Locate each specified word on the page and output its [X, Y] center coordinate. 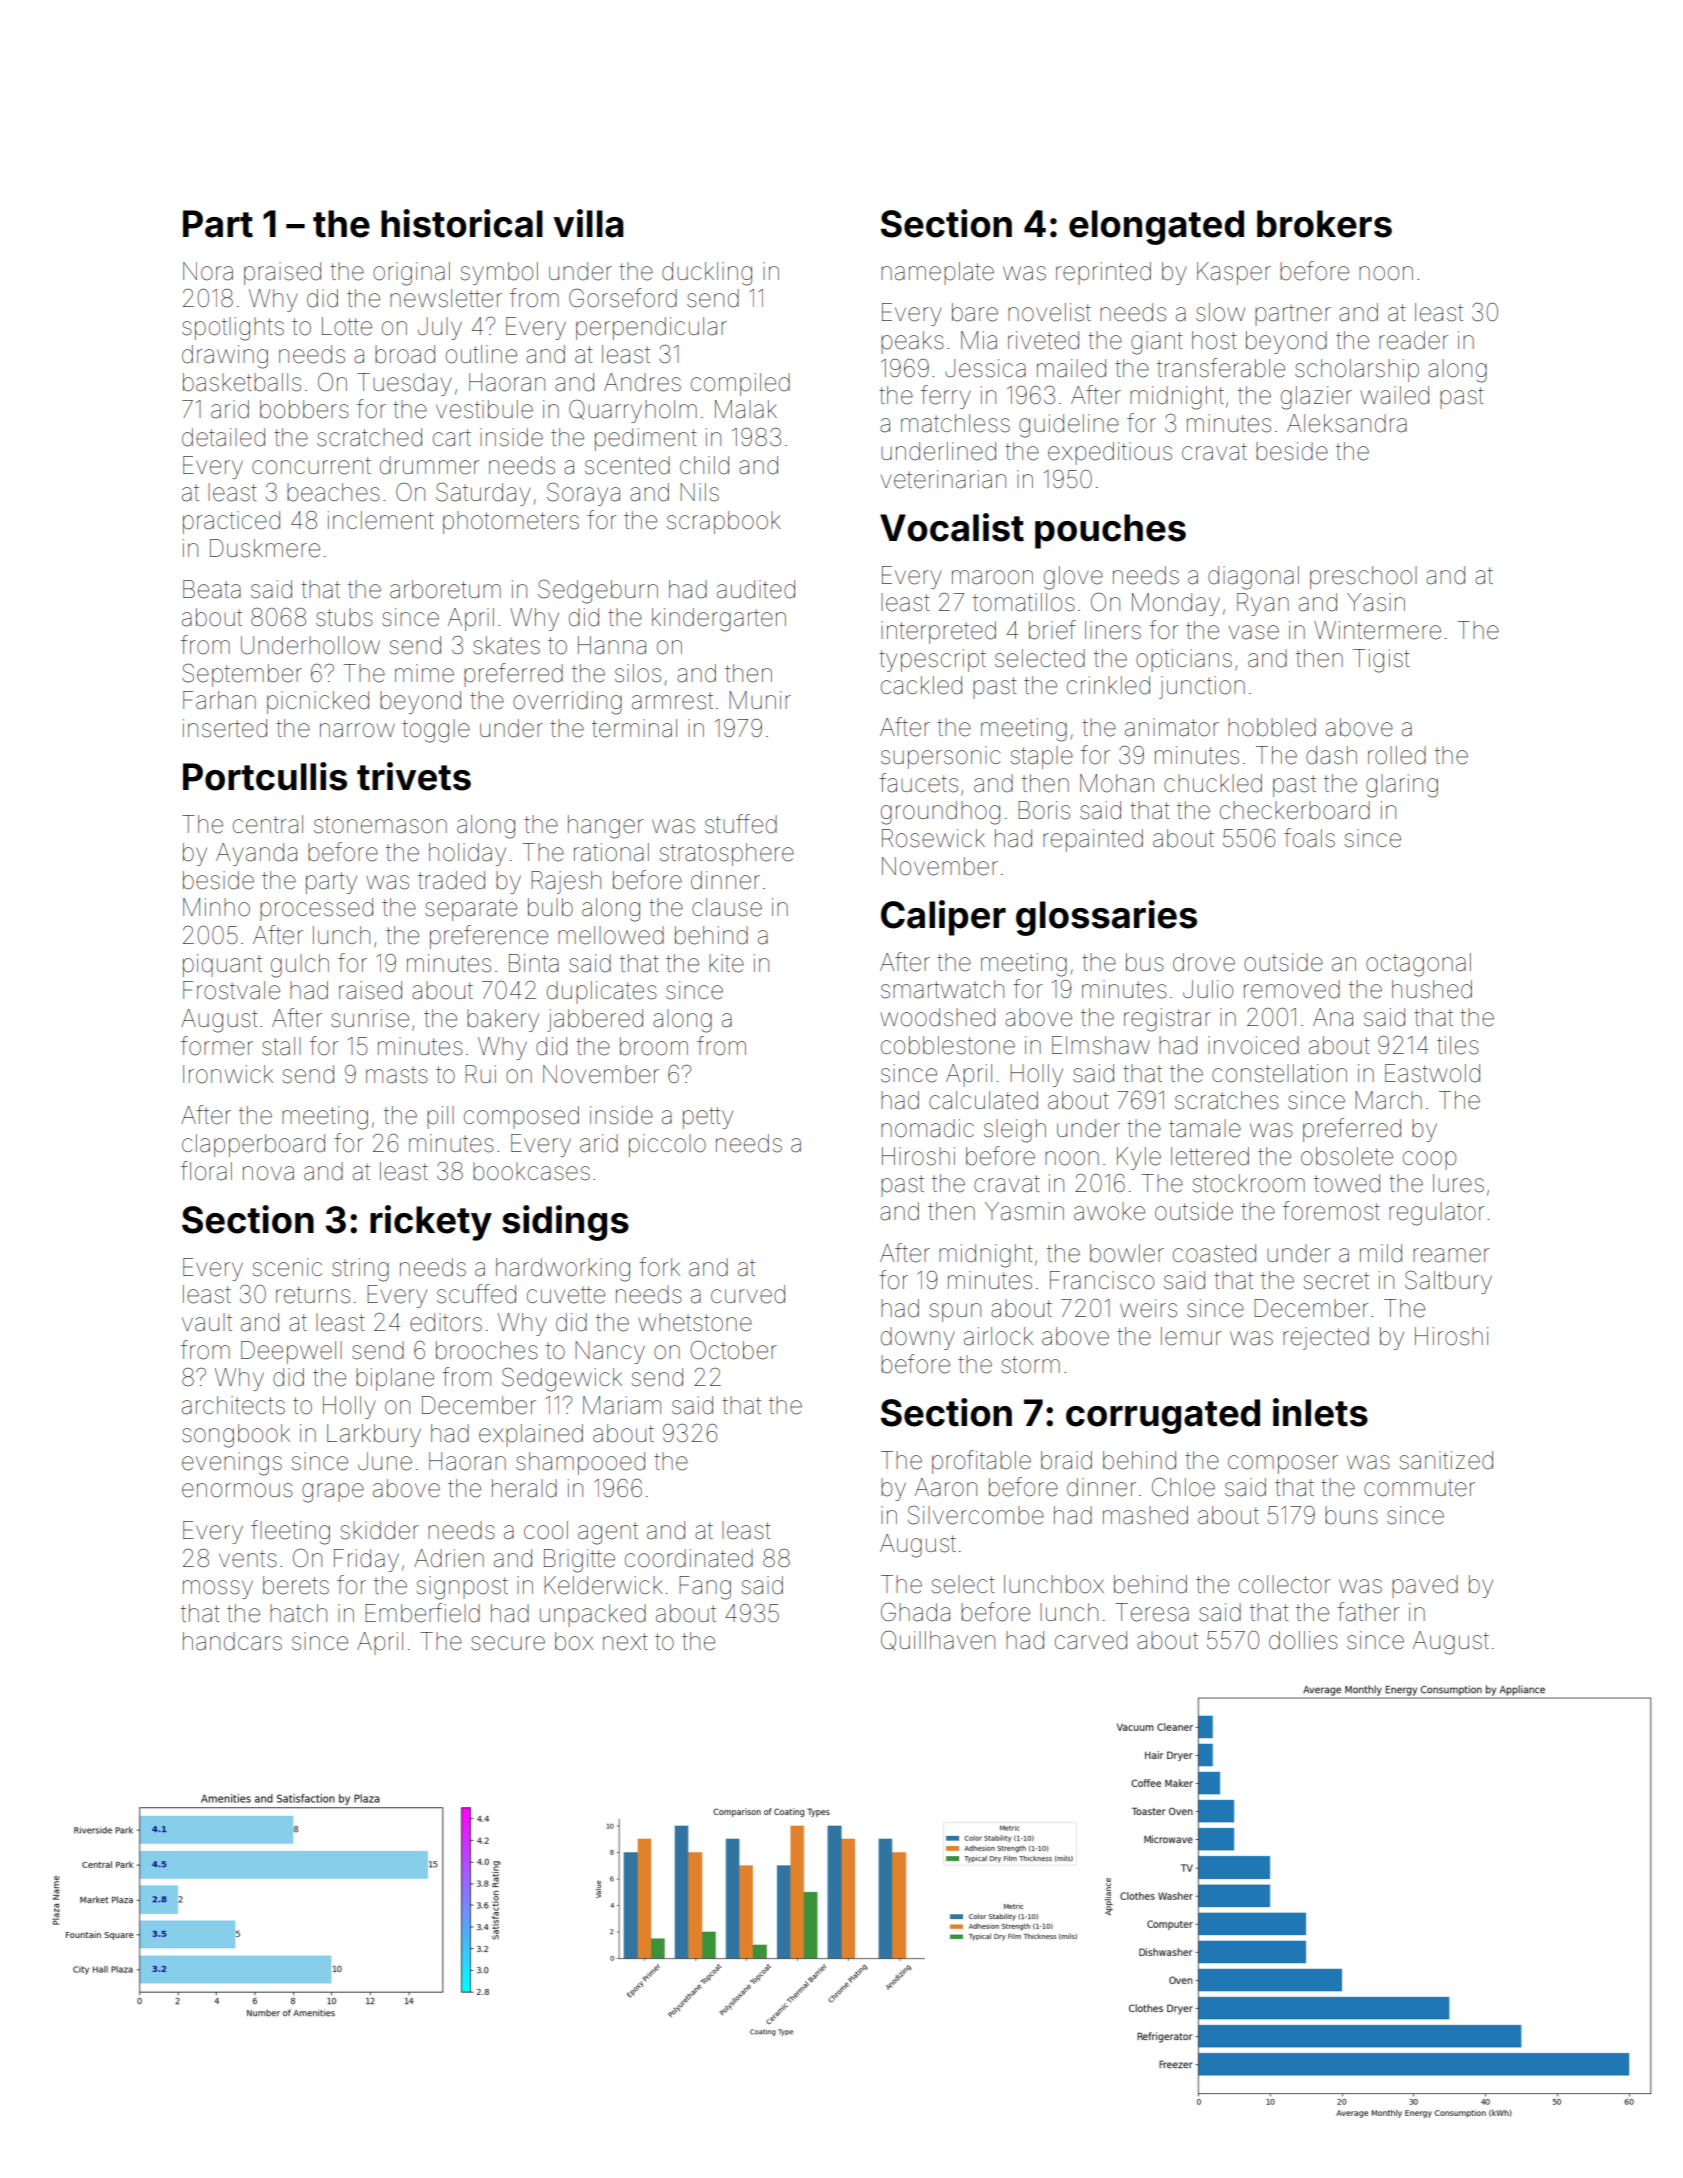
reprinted [1103, 273]
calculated [983, 1100]
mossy [218, 1589]
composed [521, 1117]
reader [1413, 340]
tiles [1458, 1045]
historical [462, 223]
